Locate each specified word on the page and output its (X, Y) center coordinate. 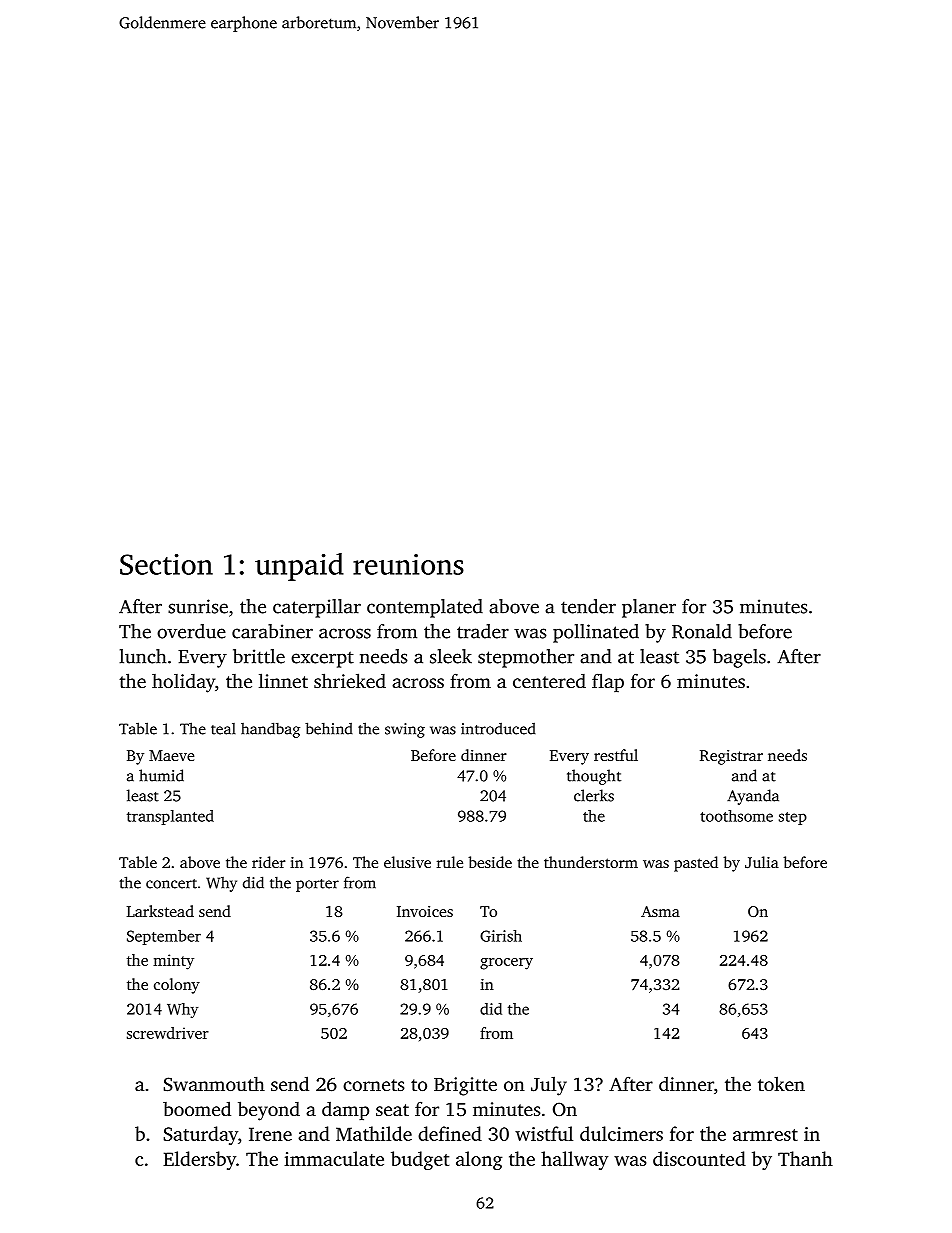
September (164, 937)
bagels (739, 658)
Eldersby (199, 1160)
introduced (498, 728)
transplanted (170, 817)
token (781, 1083)
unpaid (299, 567)
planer (649, 608)
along (479, 1160)
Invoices (425, 911)
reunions (408, 564)
